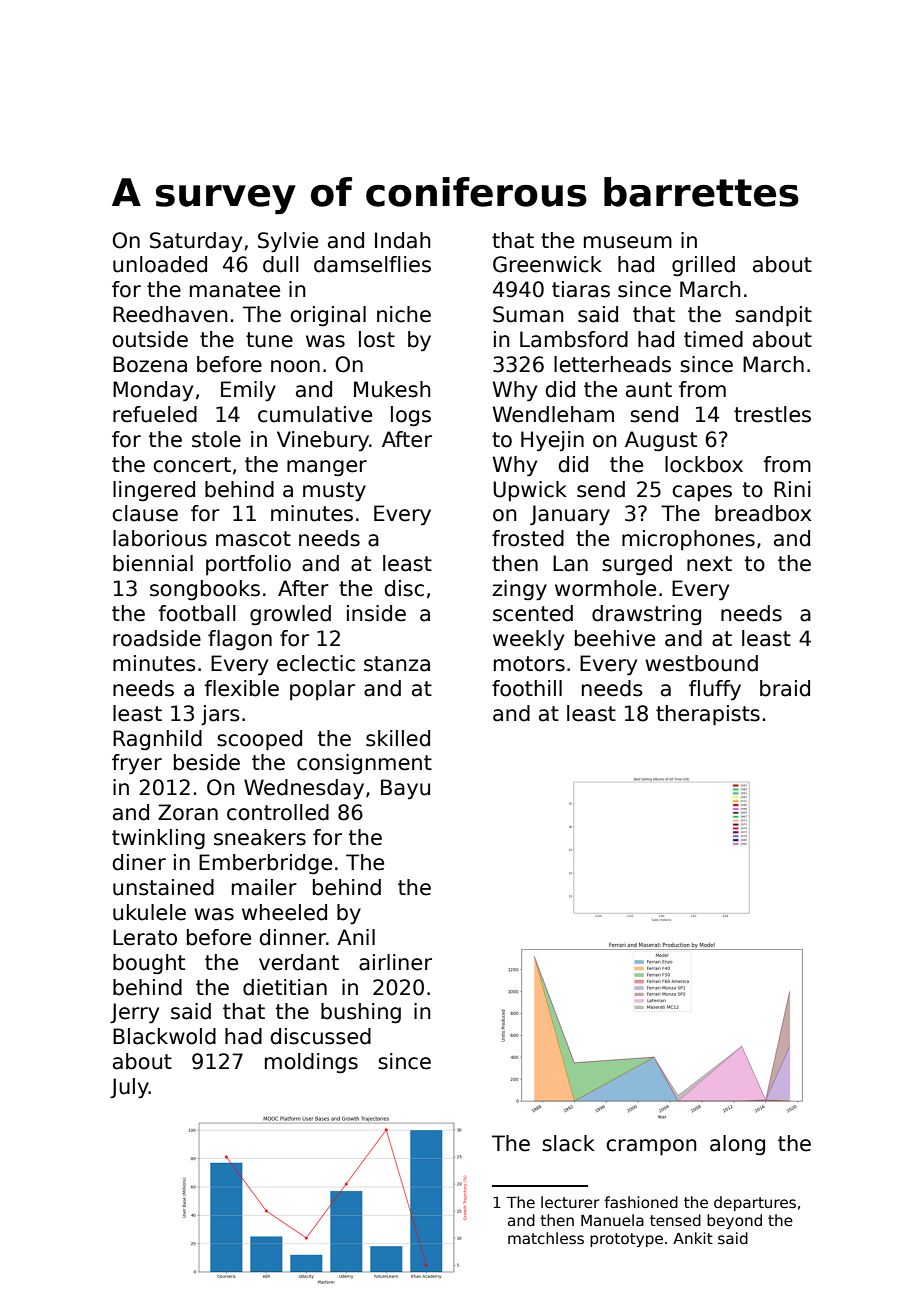  What do you see at coordinates (253, 539) in the page?
I see `mascot` at bounding box center [253, 539].
